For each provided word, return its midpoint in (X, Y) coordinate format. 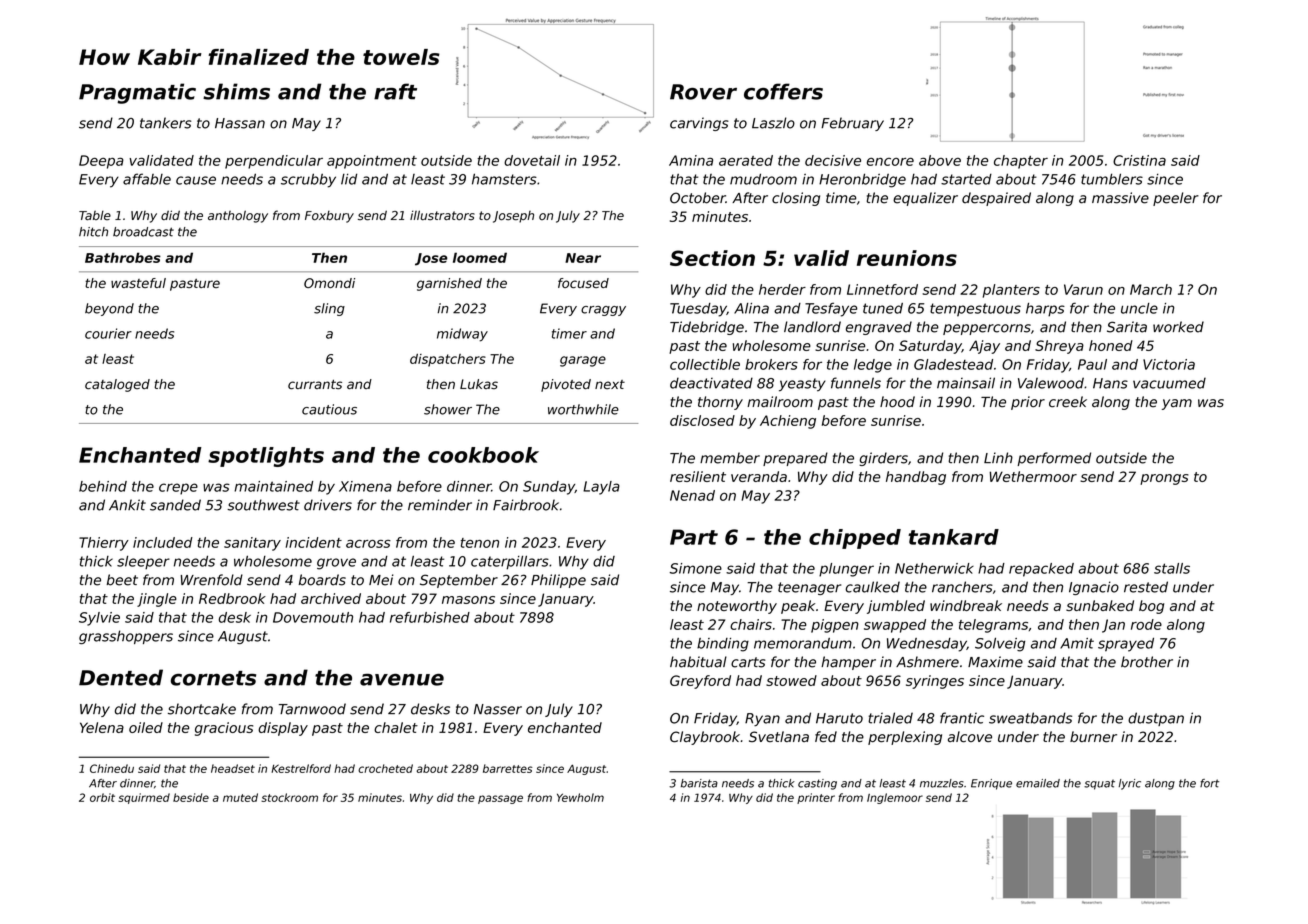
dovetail (532, 160)
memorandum (803, 643)
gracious (224, 729)
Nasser (498, 709)
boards (322, 580)
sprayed (1126, 645)
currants (315, 385)
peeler (1176, 199)
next (610, 384)
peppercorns (987, 329)
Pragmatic (137, 93)
